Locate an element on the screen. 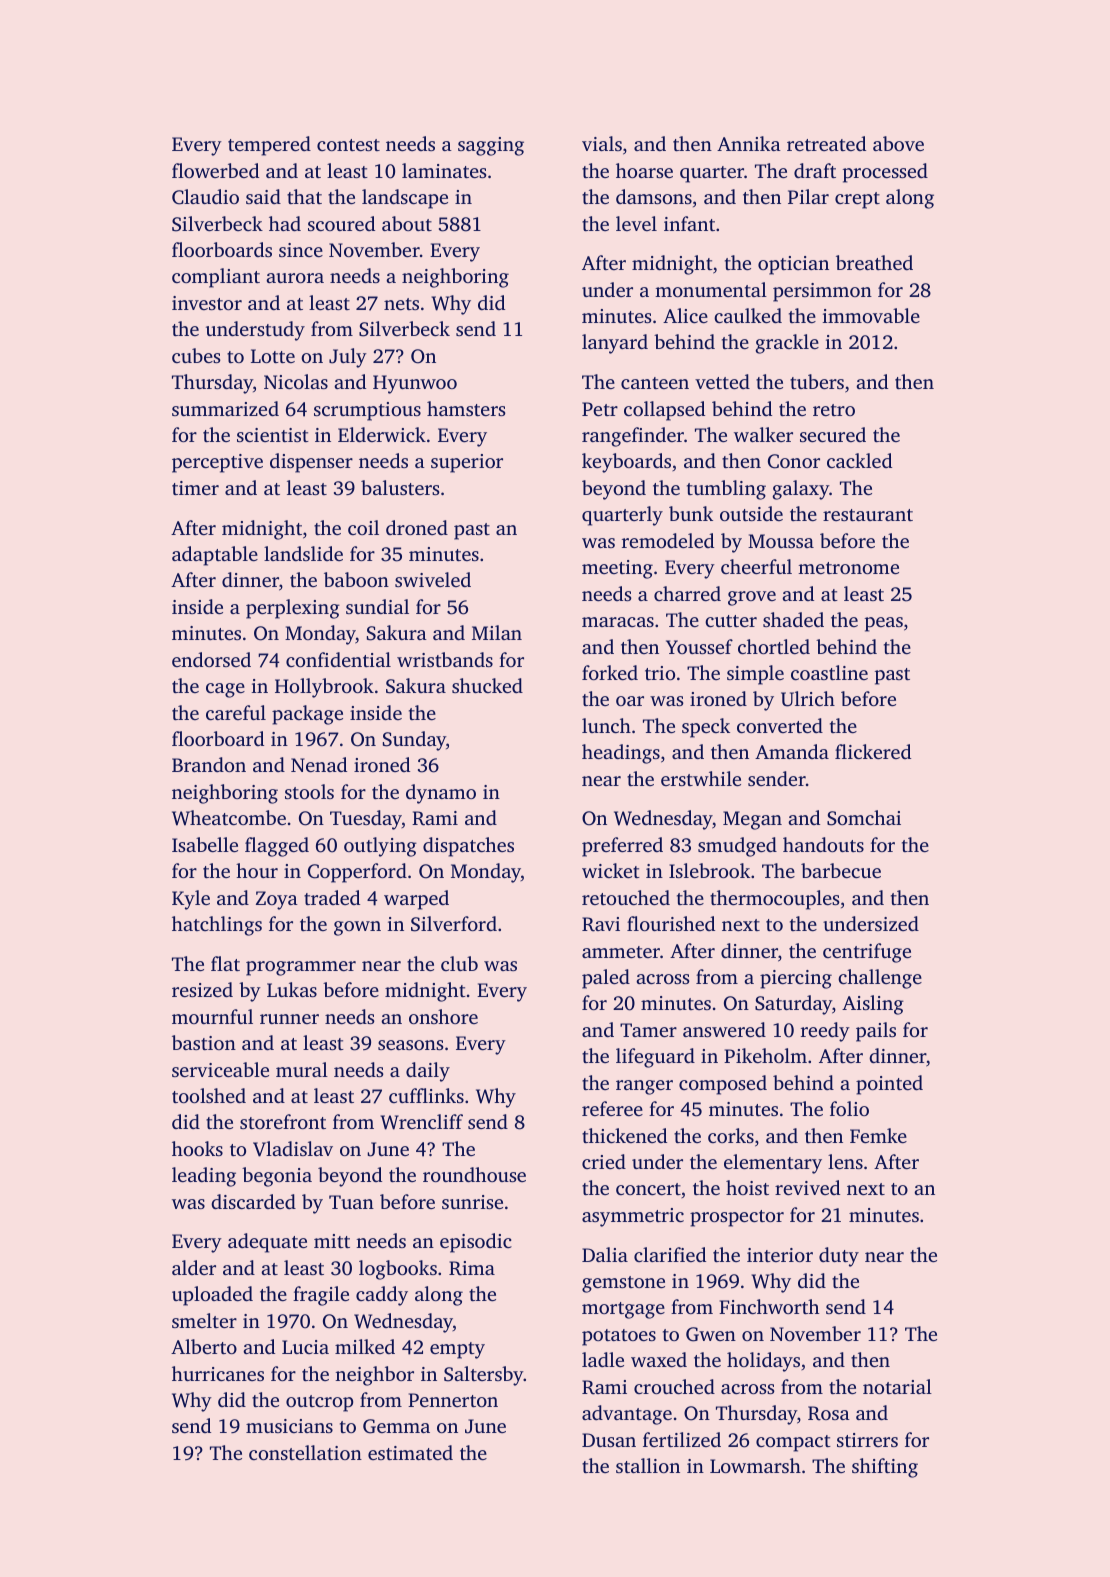  shucked is located at coordinates (487, 685).
